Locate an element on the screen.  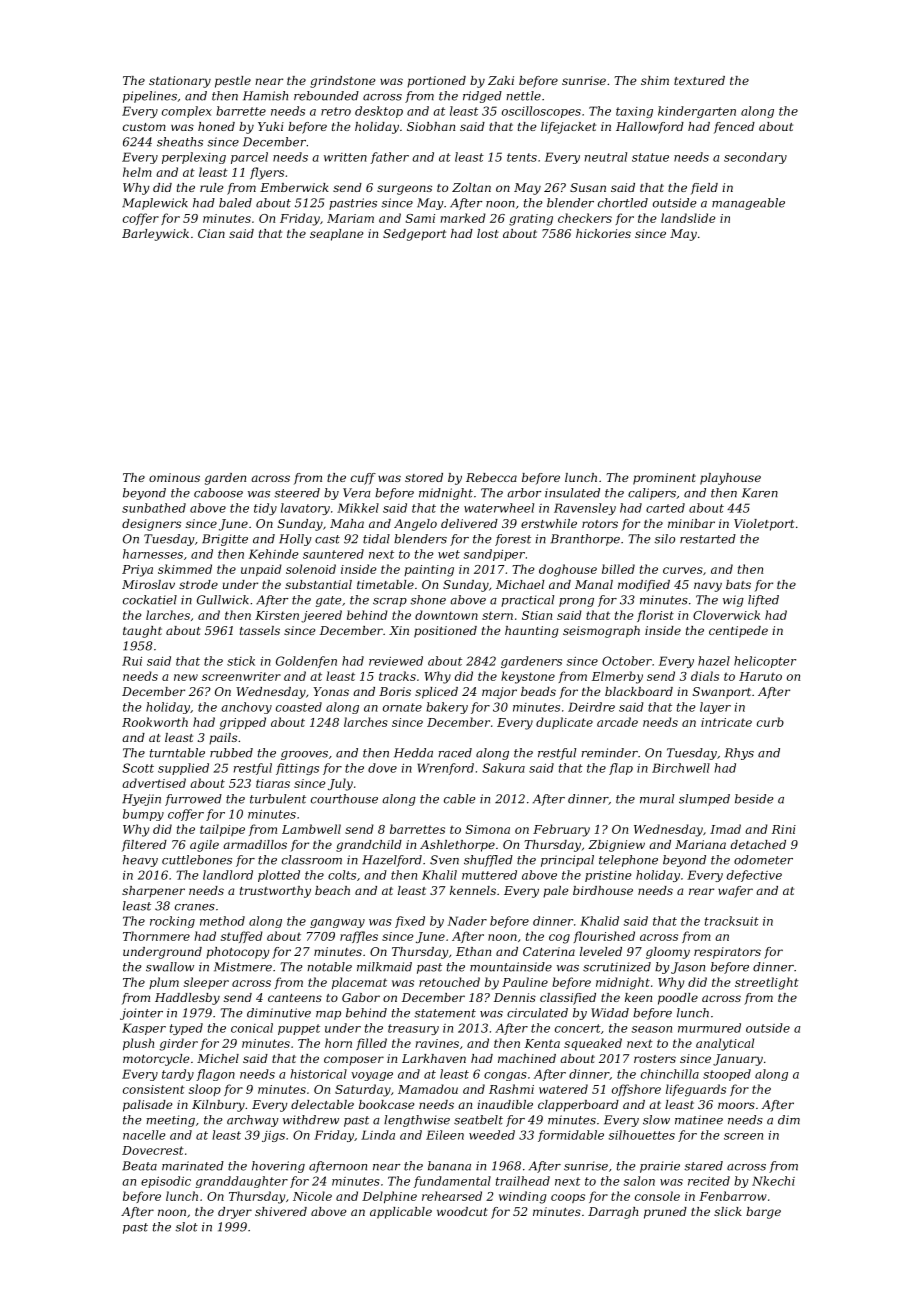
arcade is located at coordinates (617, 722).
